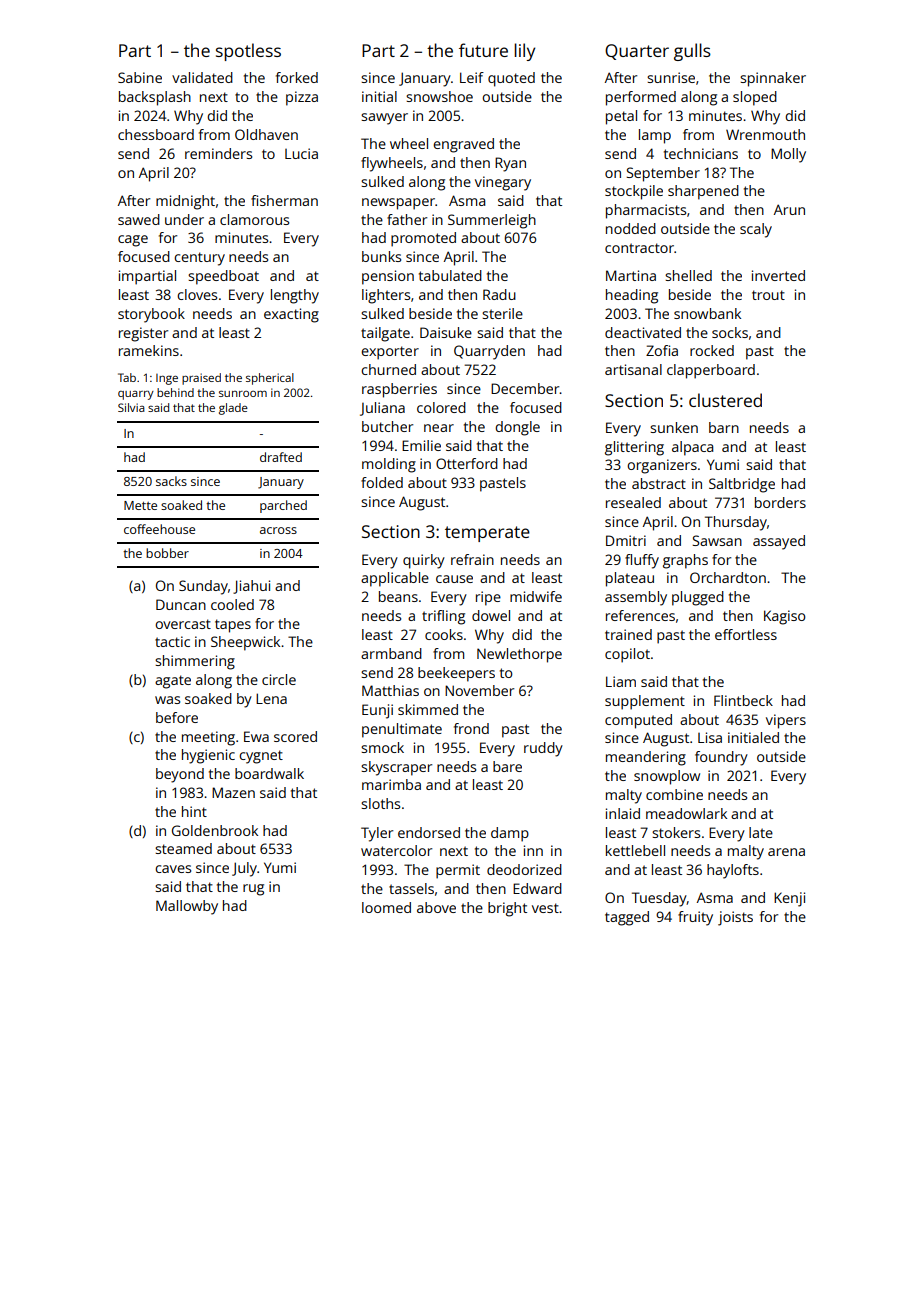 Image resolution: width=924 pixels, height=1308 pixels. What do you see at coordinates (646, 758) in the screenshot?
I see `meandering` at bounding box center [646, 758].
